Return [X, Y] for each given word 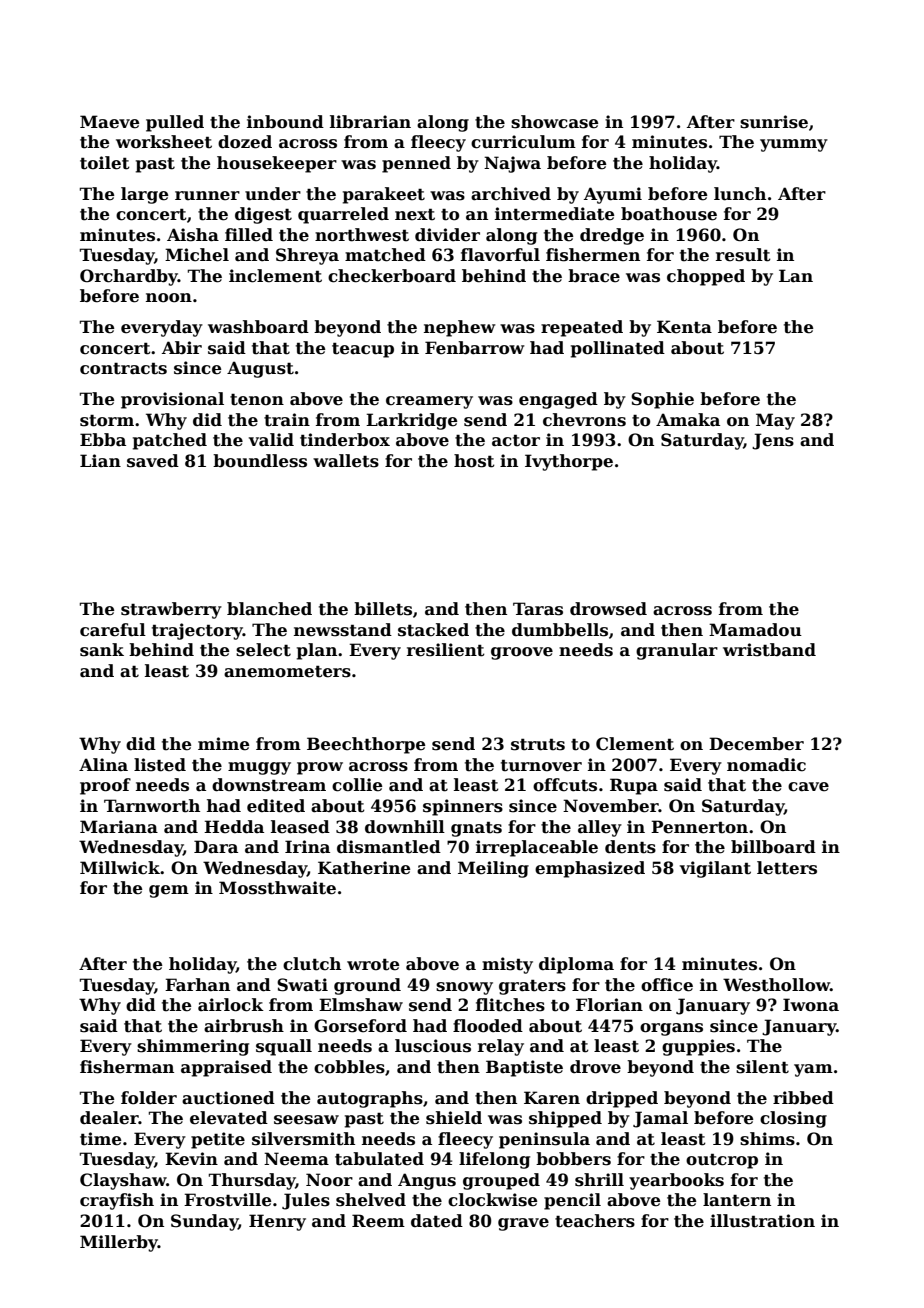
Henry [277, 1222]
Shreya [307, 256]
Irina [307, 846]
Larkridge [411, 421]
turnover [541, 765]
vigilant [715, 869]
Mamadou [755, 630]
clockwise [492, 1200]
